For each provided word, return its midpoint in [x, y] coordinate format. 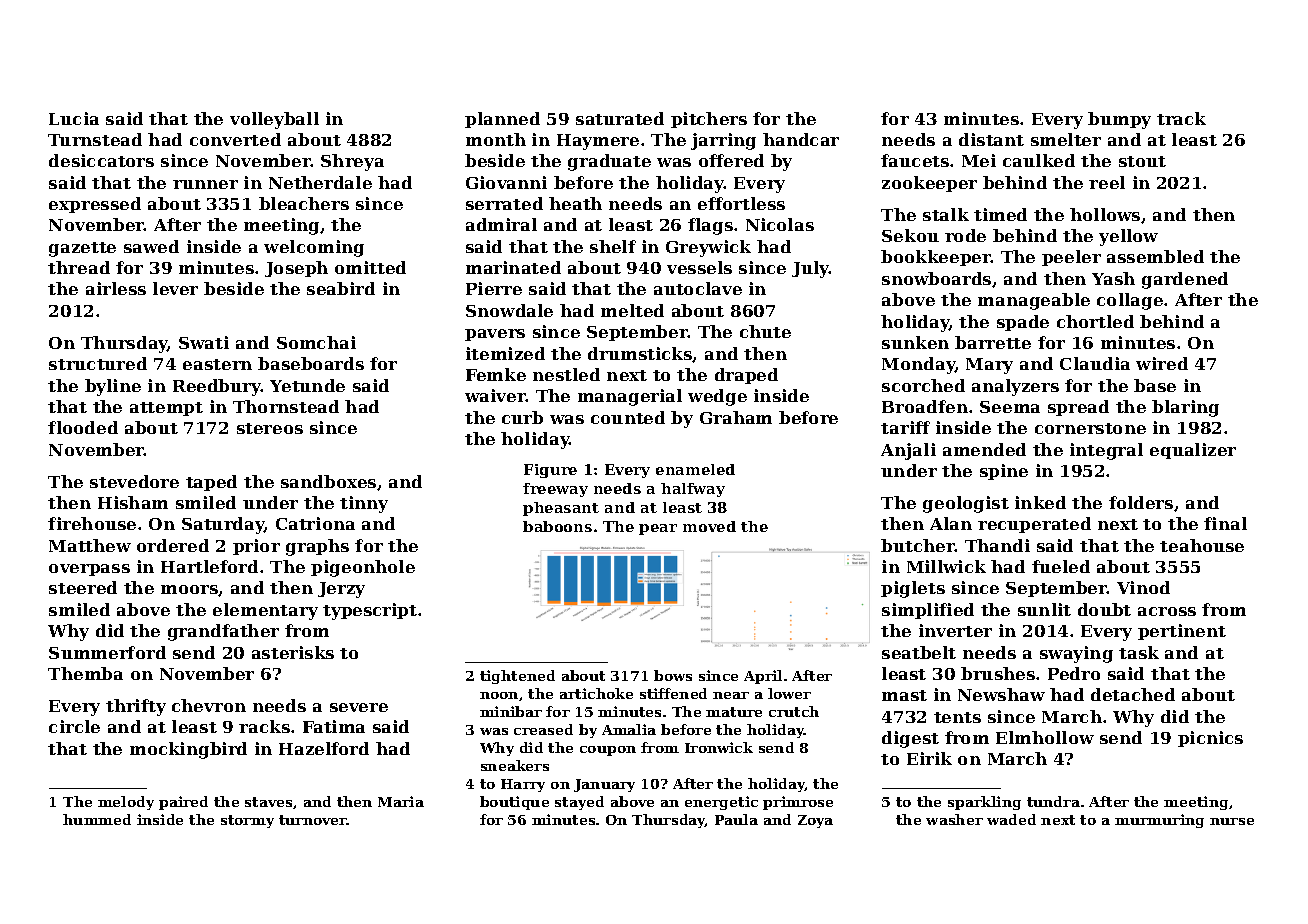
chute [765, 331]
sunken [915, 342]
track [1181, 118]
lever [175, 288]
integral [1106, 451]
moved [709, 526]
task [1139, 652]
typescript [370, 611]
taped [211, 483]
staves [268, 802]
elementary [265, 611]
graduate [609, 162]
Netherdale [320, 182]
